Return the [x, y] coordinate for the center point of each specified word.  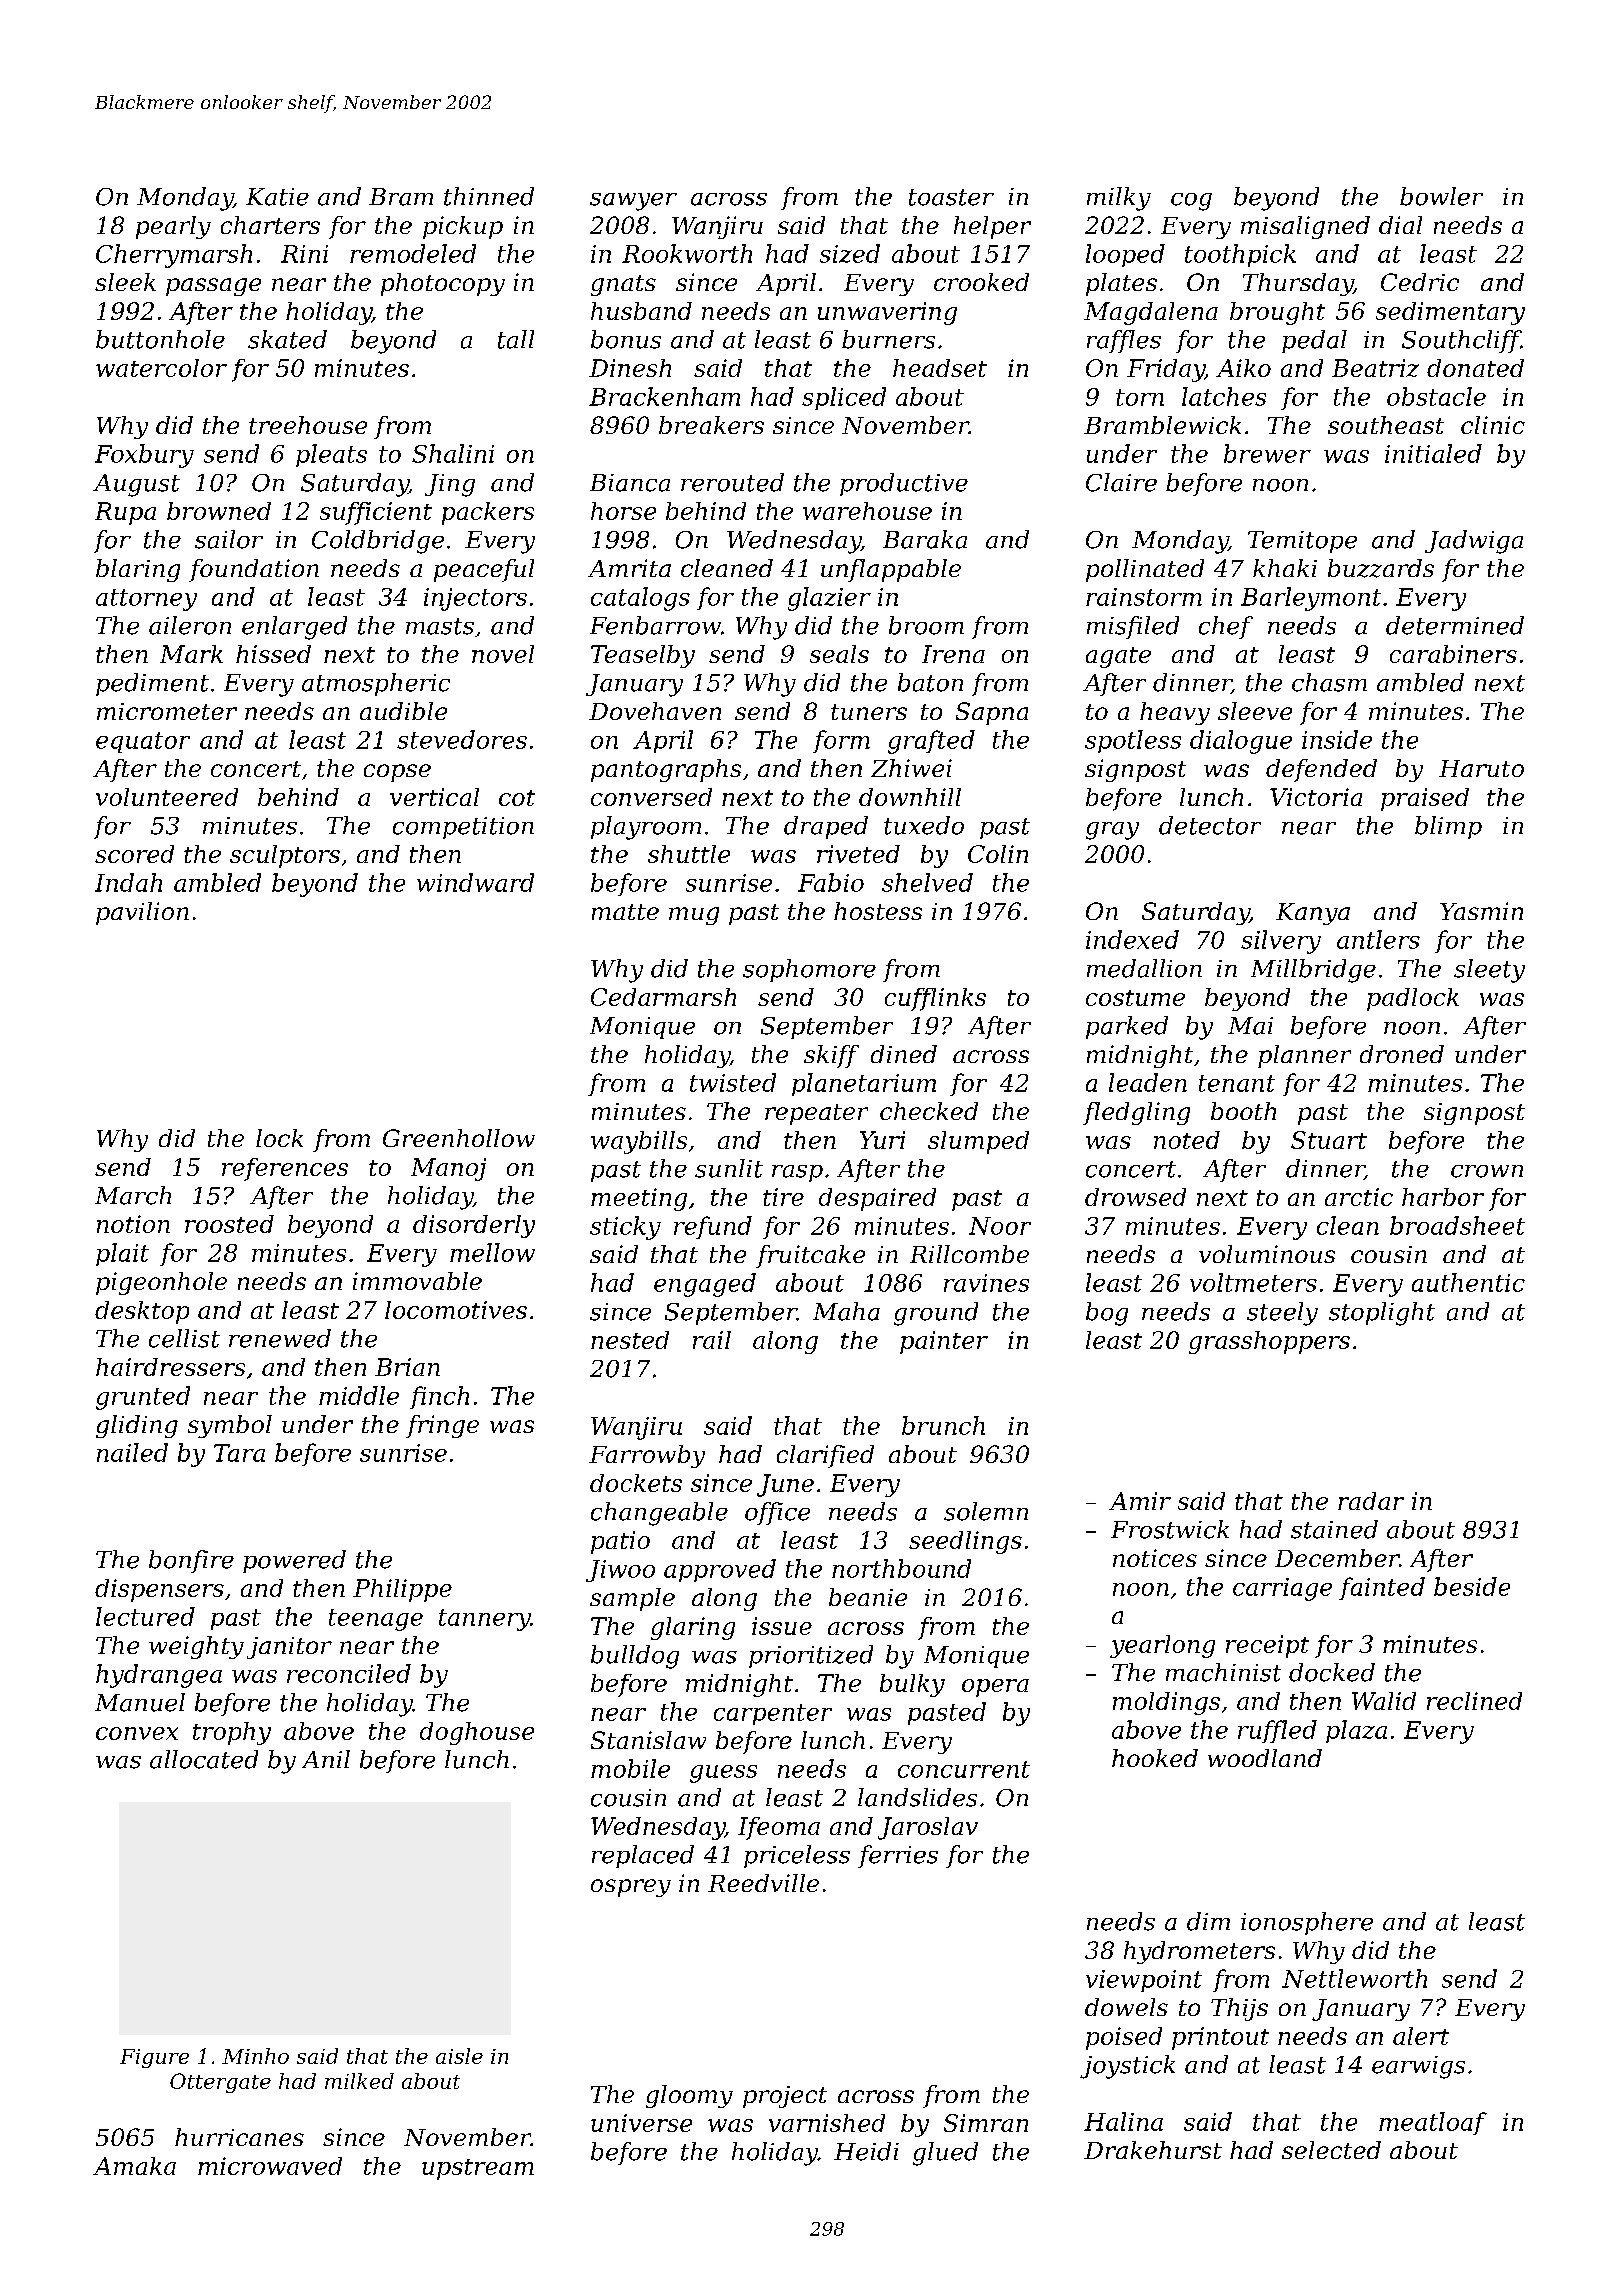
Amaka [134, 2166]
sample [632, 1599]
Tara [239, 1453]
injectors [475, 599]
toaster [951, 197]
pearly [173, 227]
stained [1334, 1529]
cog [1191, 202]
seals [839, 654]
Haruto [1481, 768]
